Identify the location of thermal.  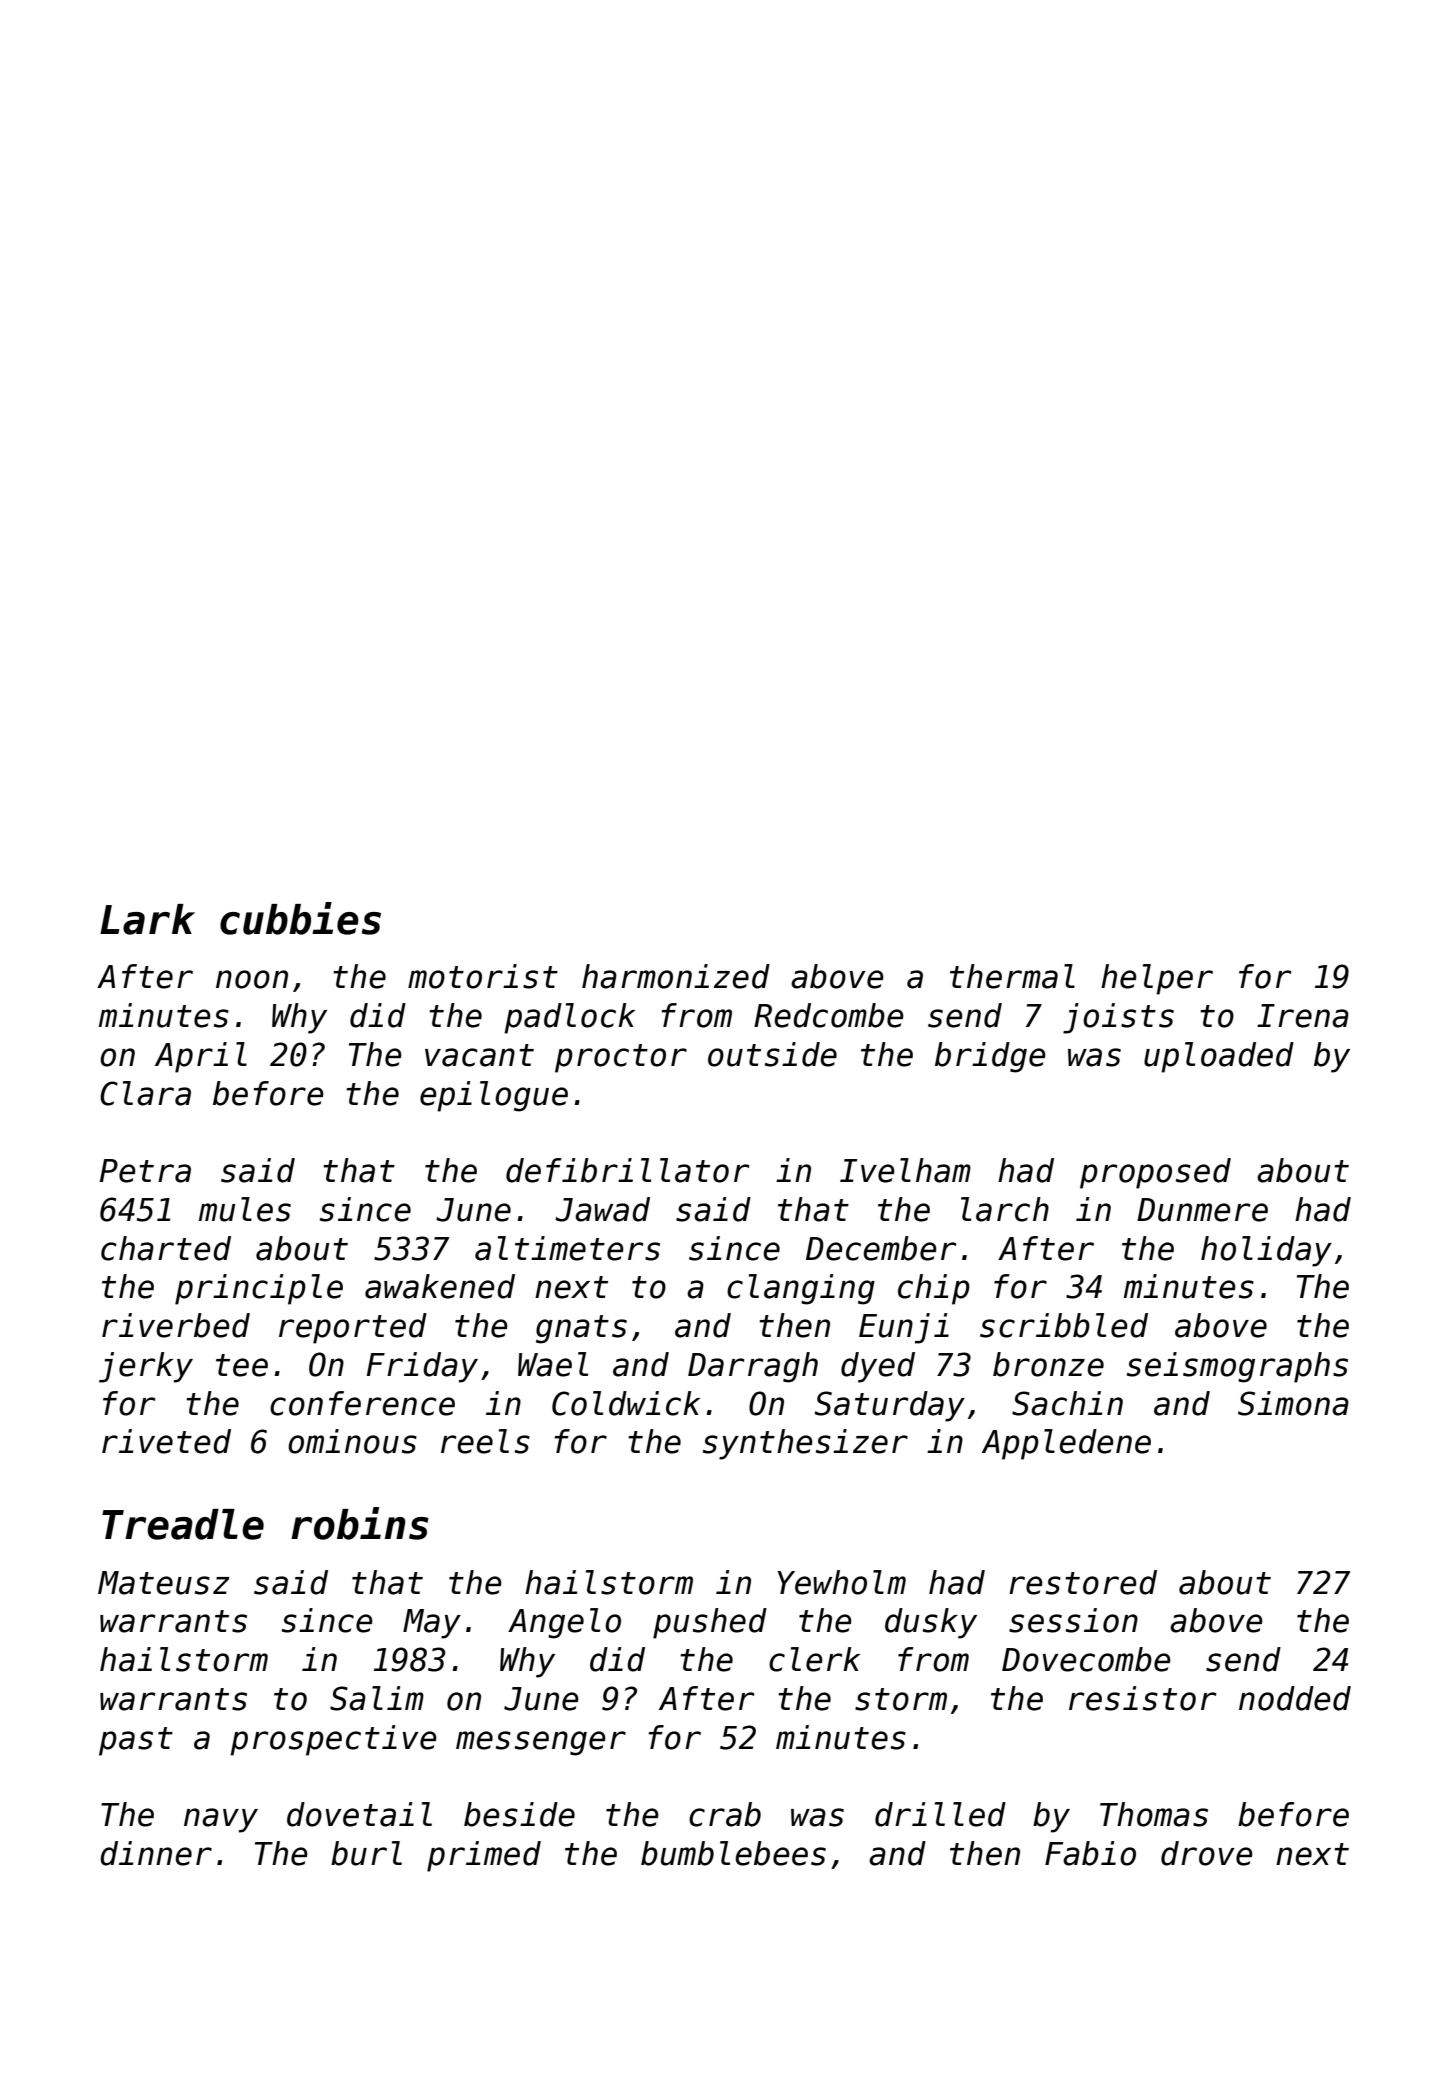
(1012, 976).
